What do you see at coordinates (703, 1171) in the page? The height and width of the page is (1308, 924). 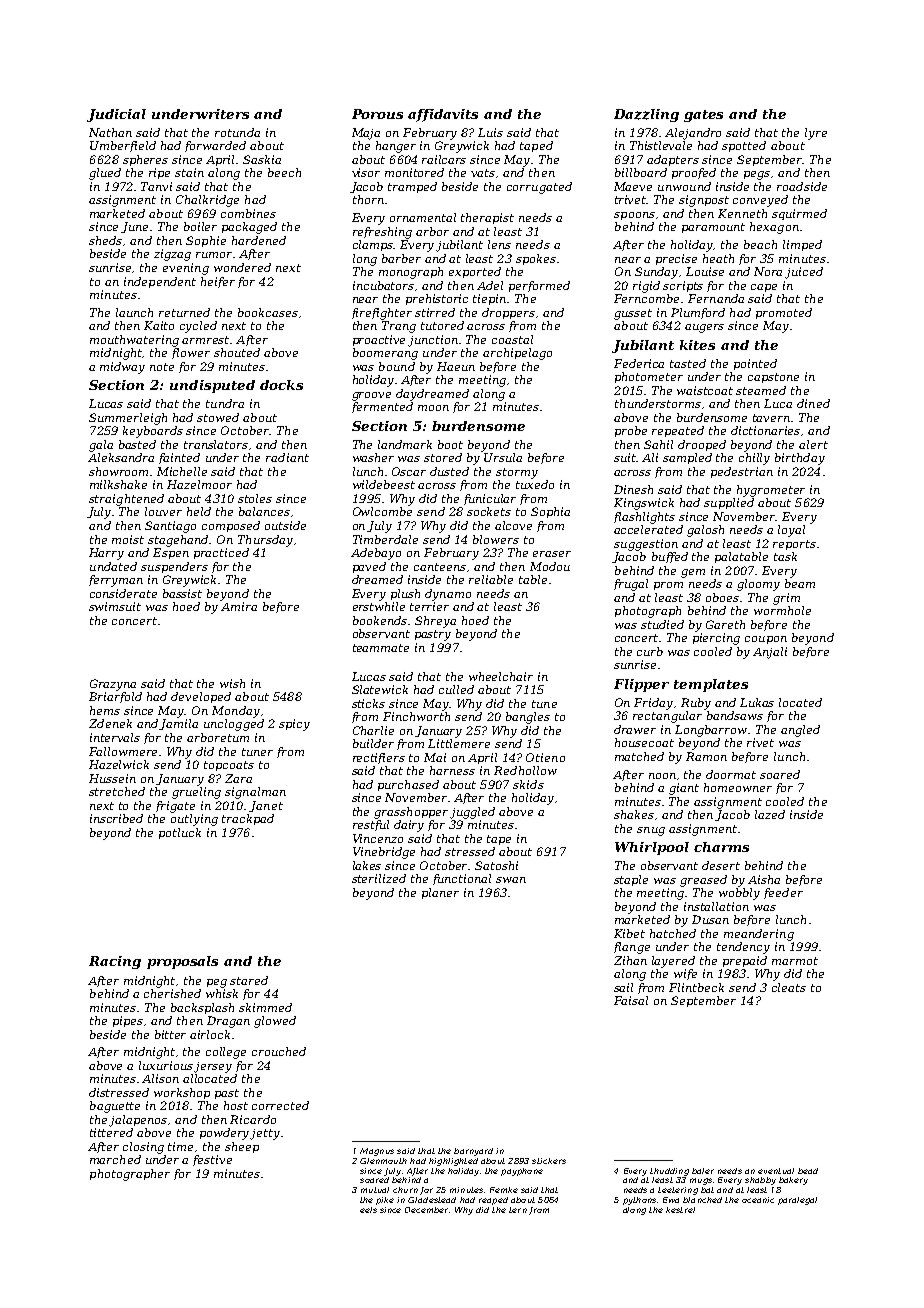 I see `baler` at bounding box center [703, 1171].
